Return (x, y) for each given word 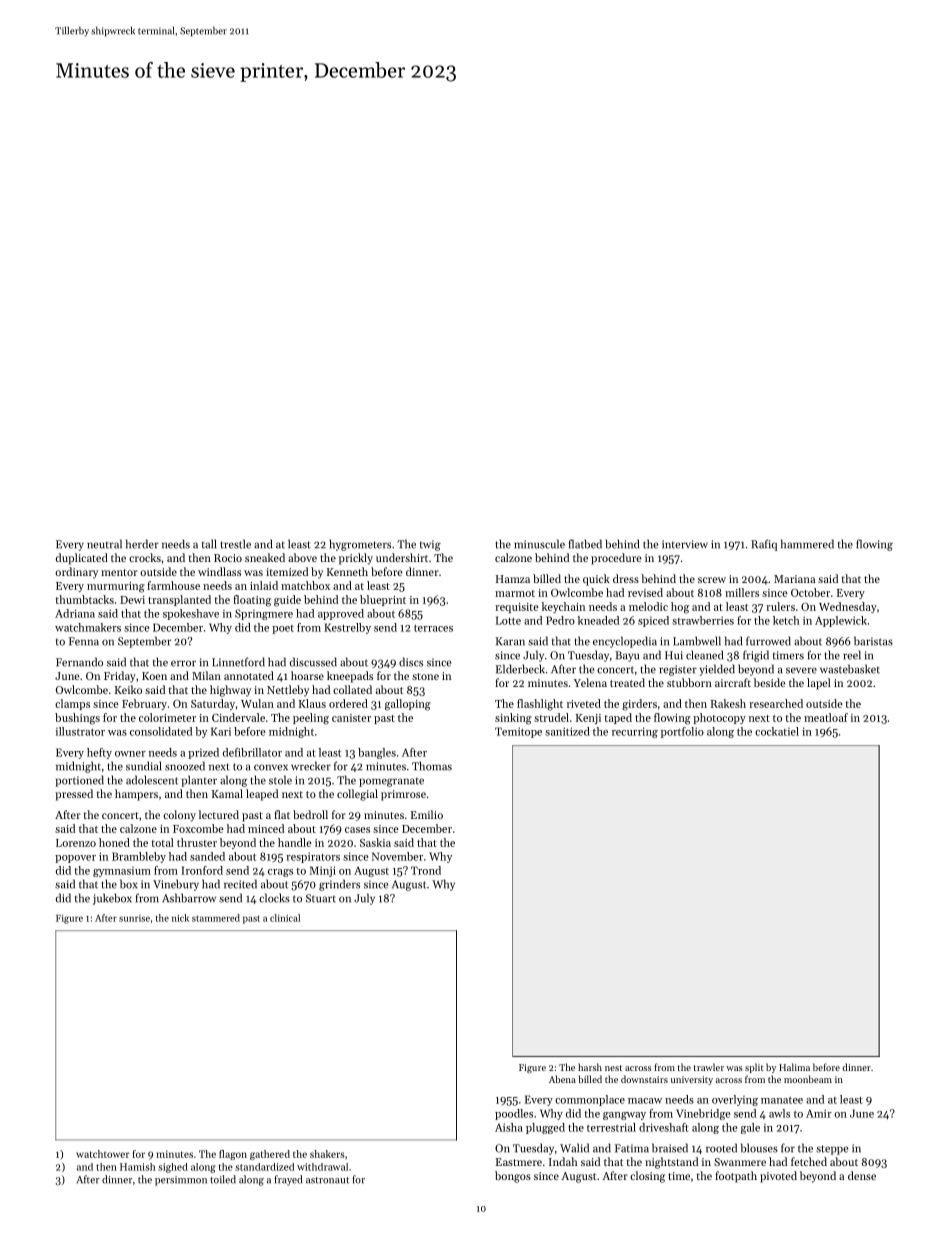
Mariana (794, 579)
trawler (709, 1067)
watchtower (102, 1154)
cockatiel (777, 731)
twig (430, 545)
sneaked (265, 557)
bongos (513, 1177)
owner (130, 754)
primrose (403, 795)
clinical (285, 918)
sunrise (134, 918)
